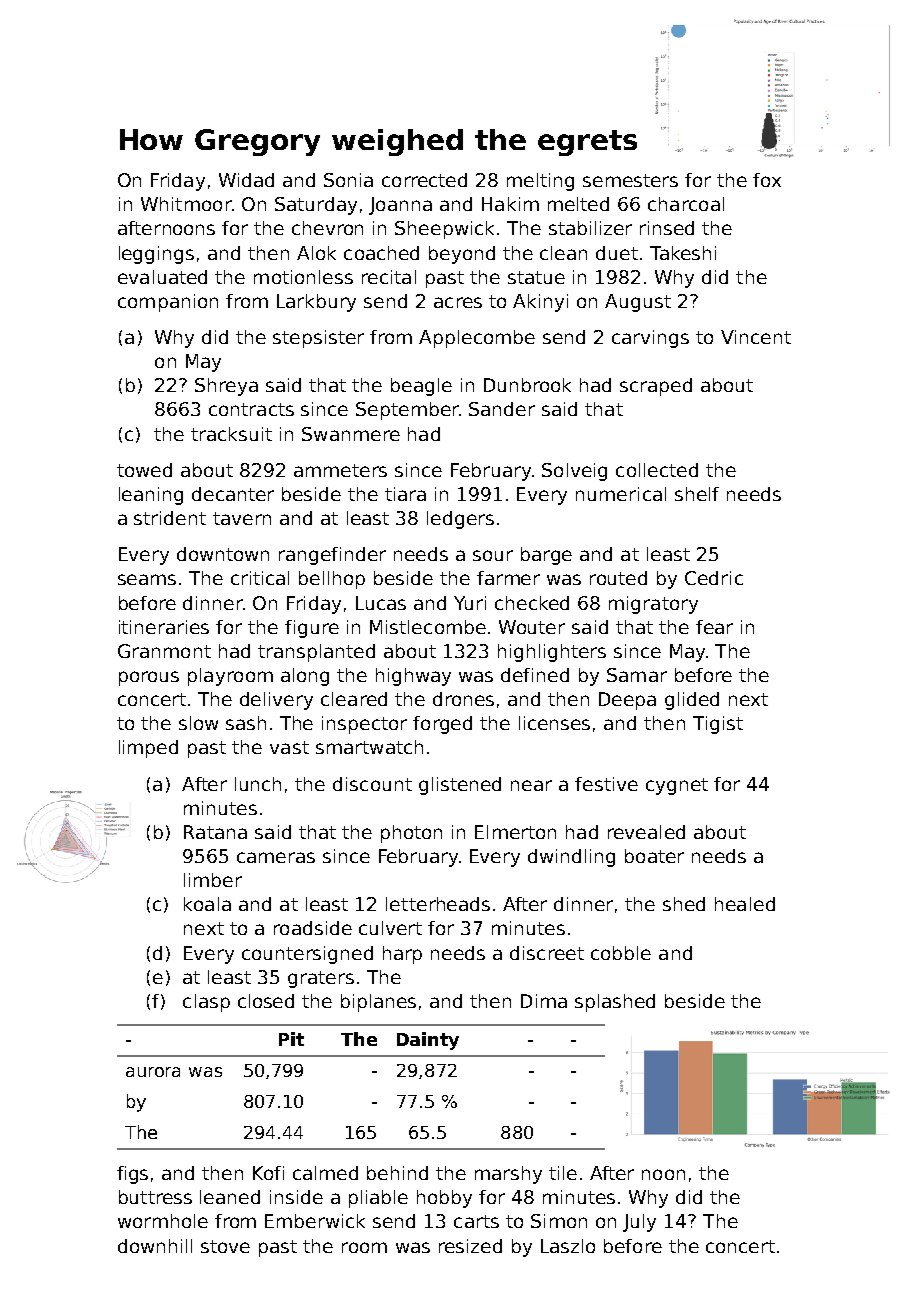 The width and height of the document is (908, 1316). I want to click on Pit, so click(291, 1039).
